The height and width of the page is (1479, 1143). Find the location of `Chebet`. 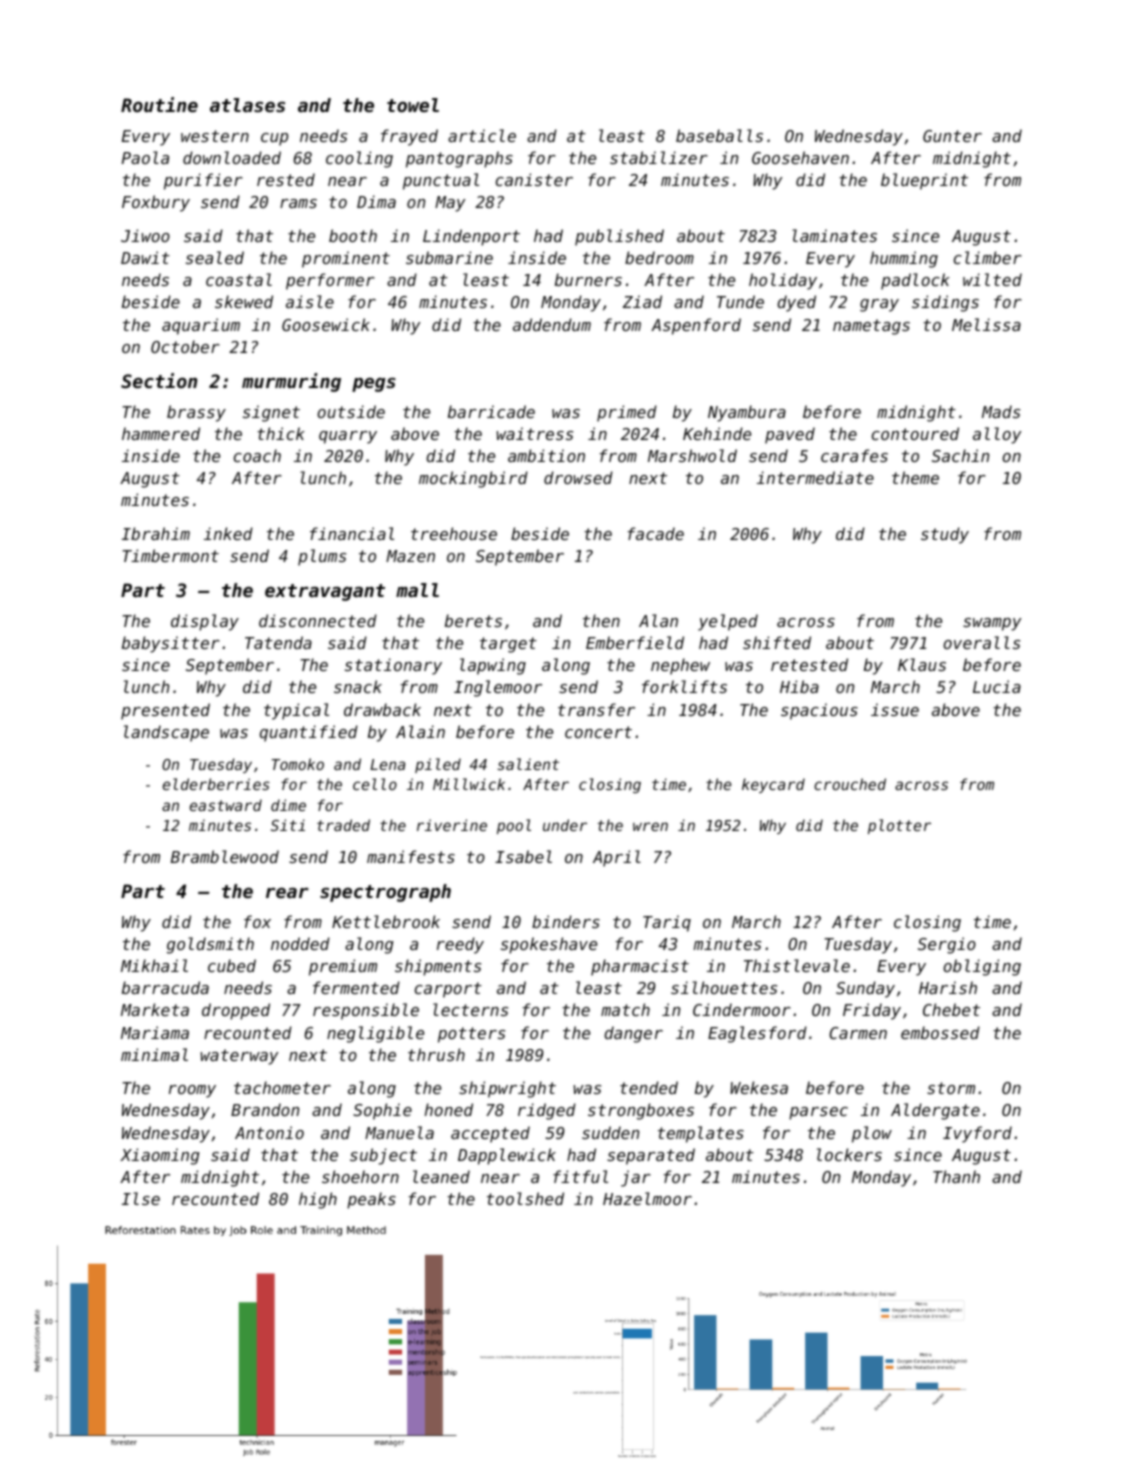

Chebet is located at coordinates (951, 1009).
